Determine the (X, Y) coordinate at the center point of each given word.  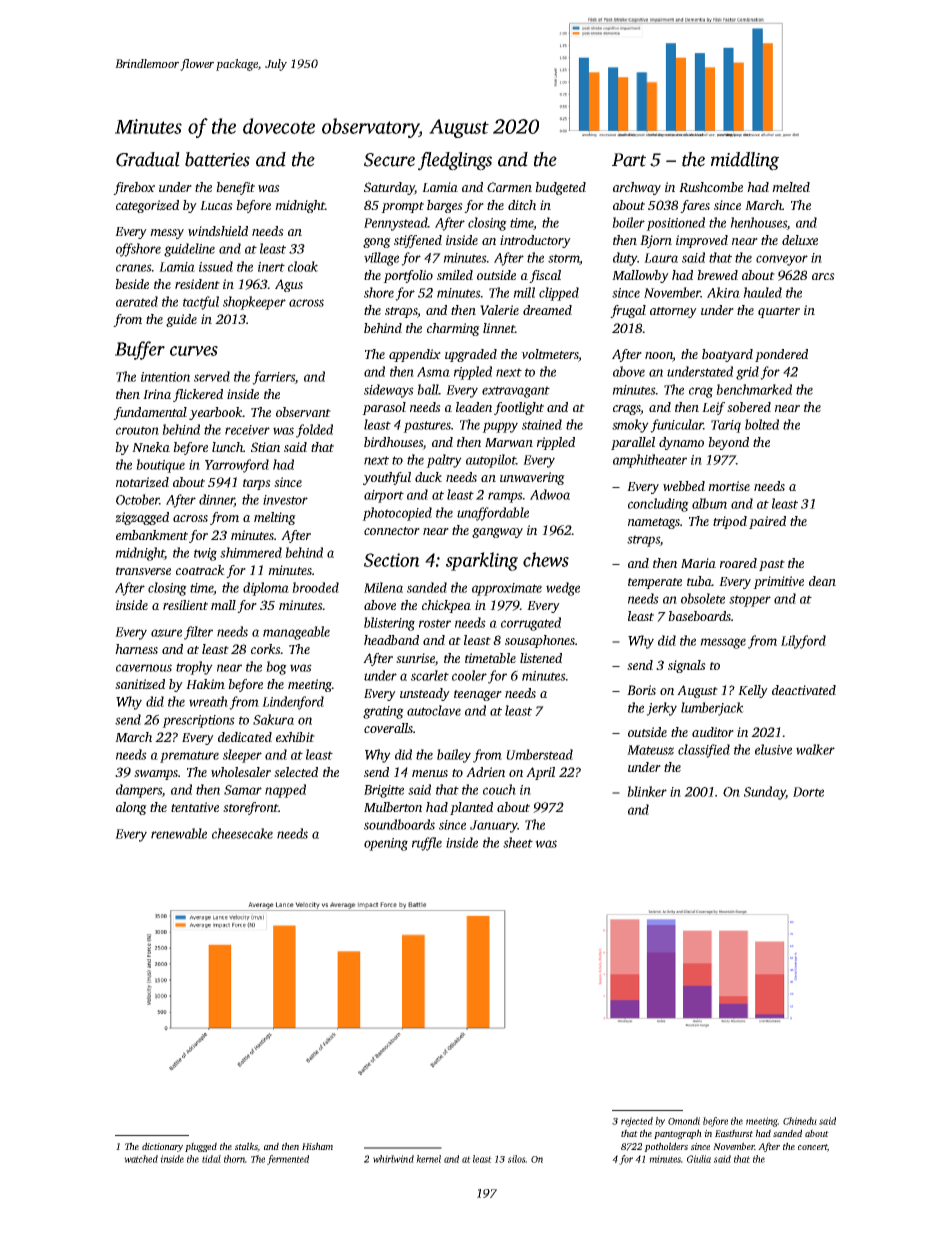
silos (517, 1159)
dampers (139, 791)
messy (167, 234)
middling (745, 161)
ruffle (427, 844)
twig (205, 554)
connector (392, 531)
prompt (402, 207)
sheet (518, 842)
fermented (288, 1160)
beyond (728, 443)
